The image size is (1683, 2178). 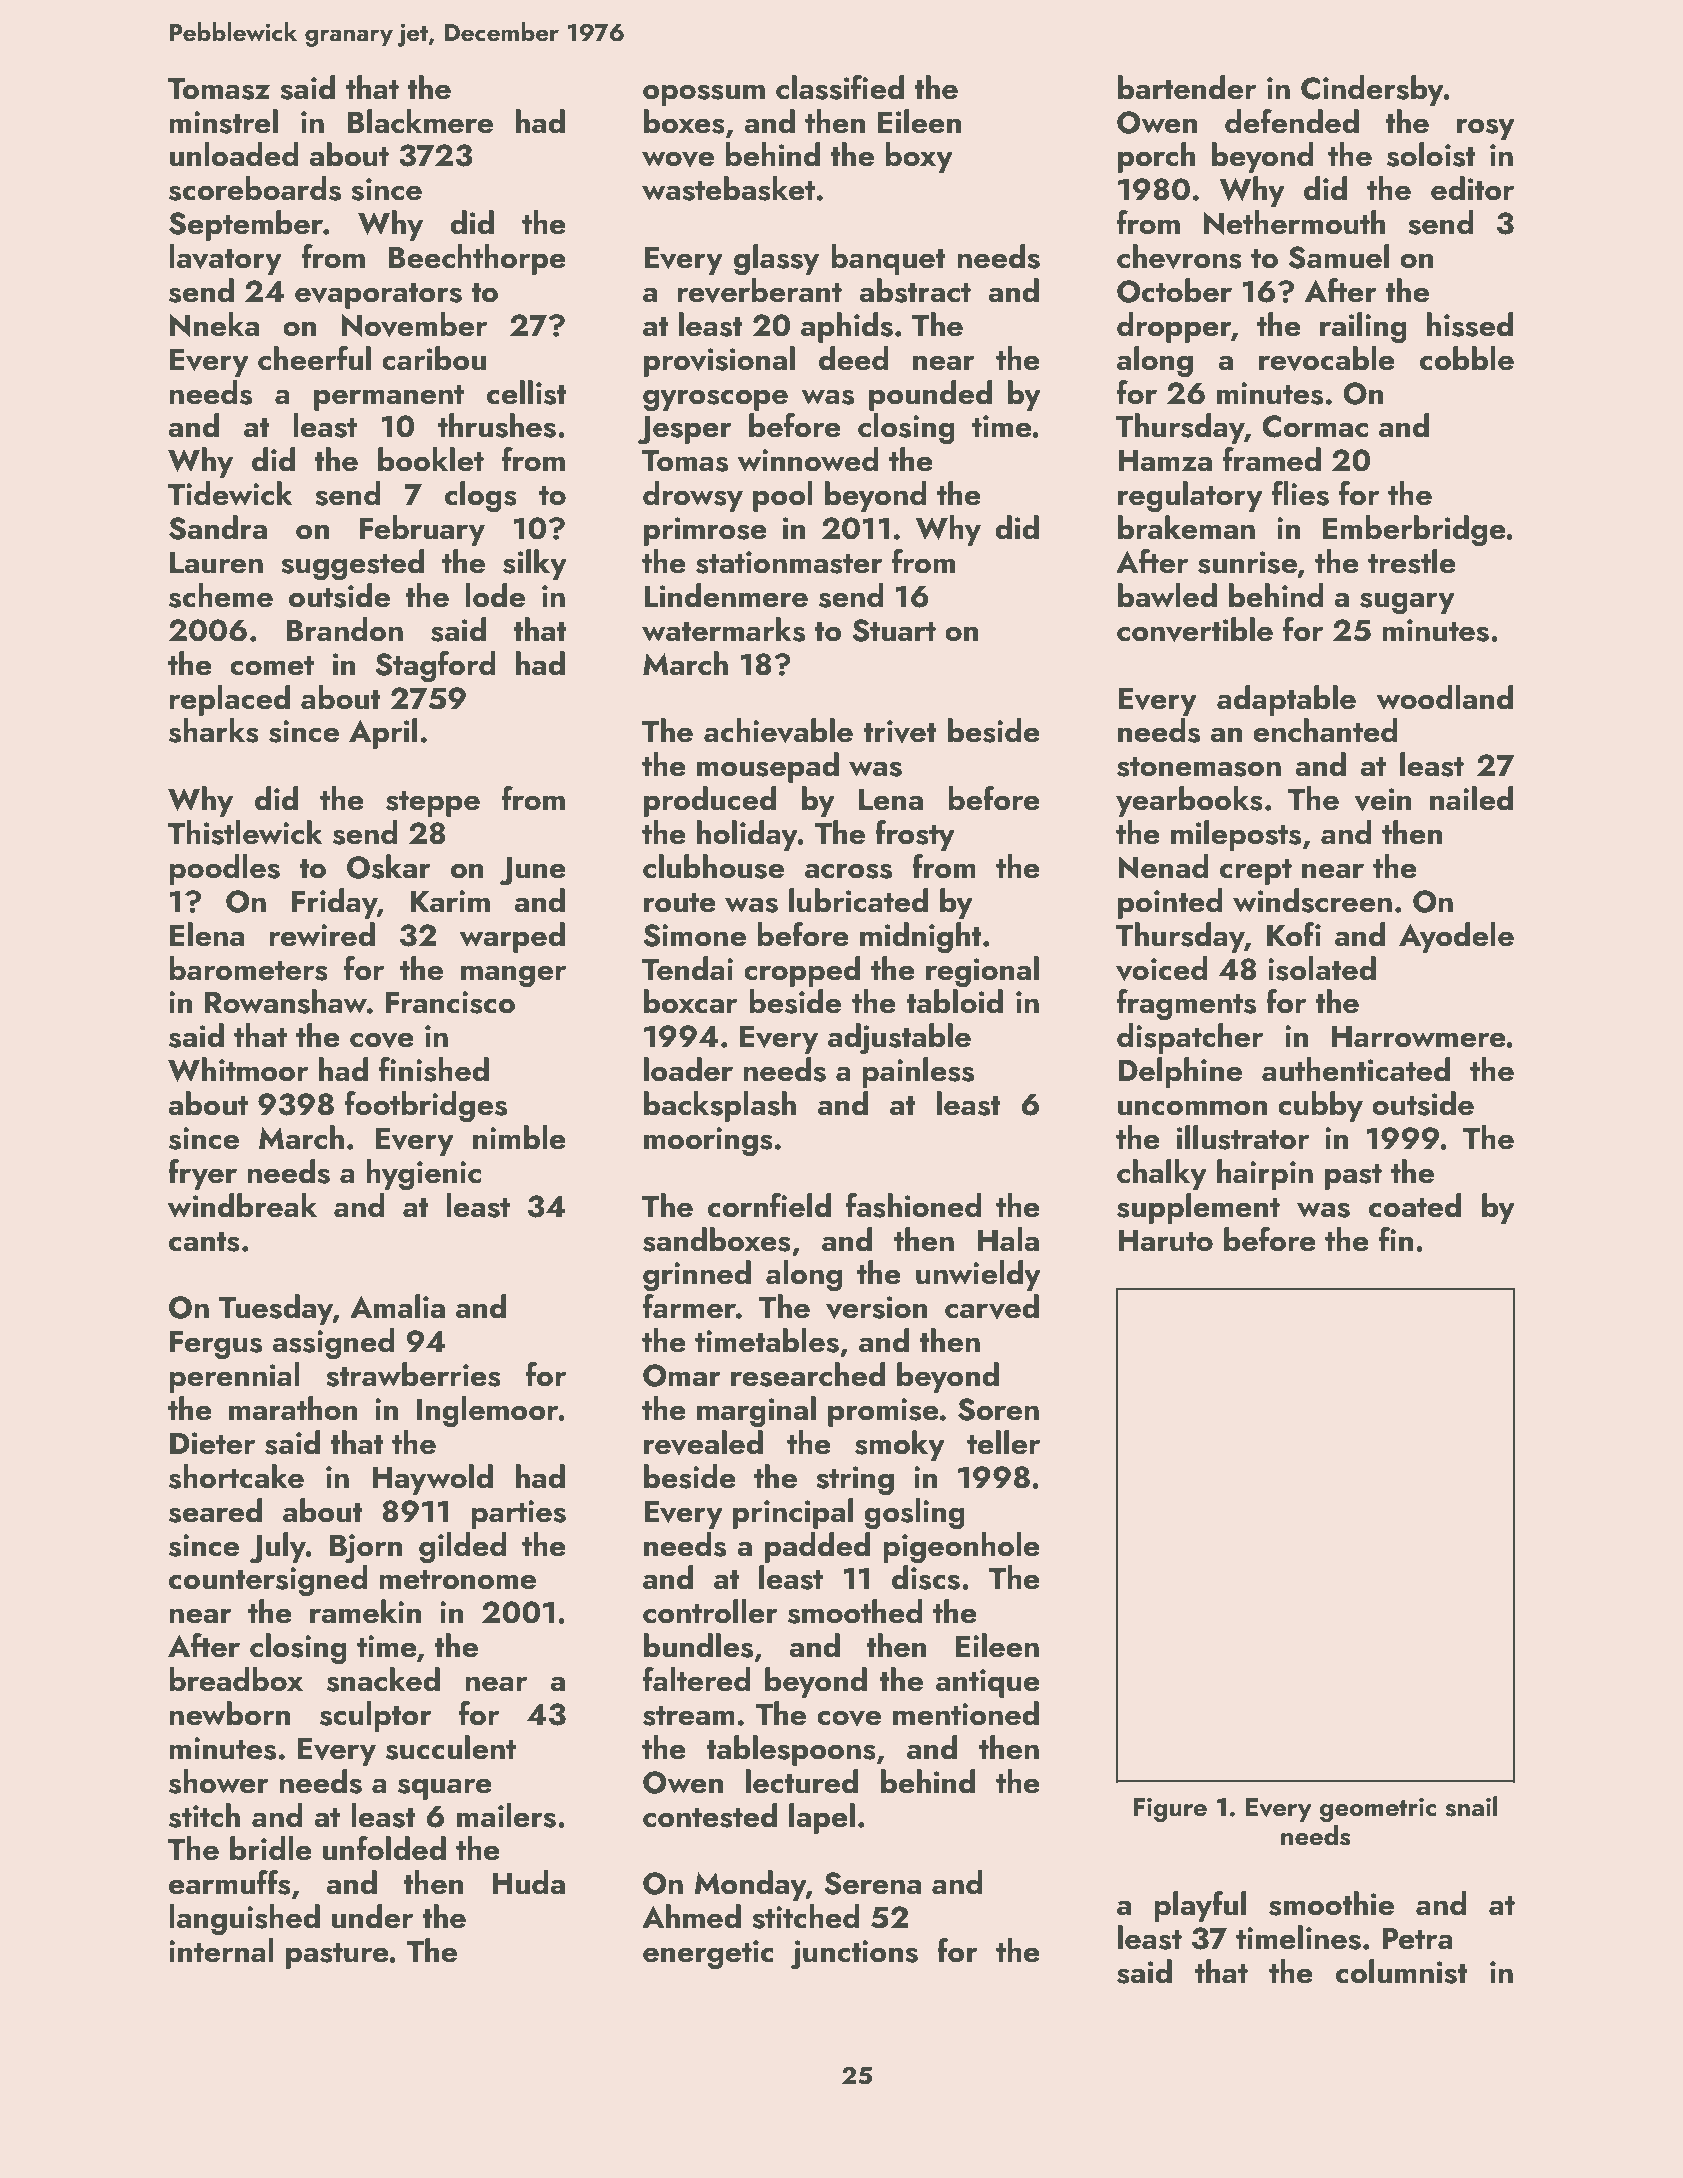 I want to click on teller, so click(x=1003, y=1442).
